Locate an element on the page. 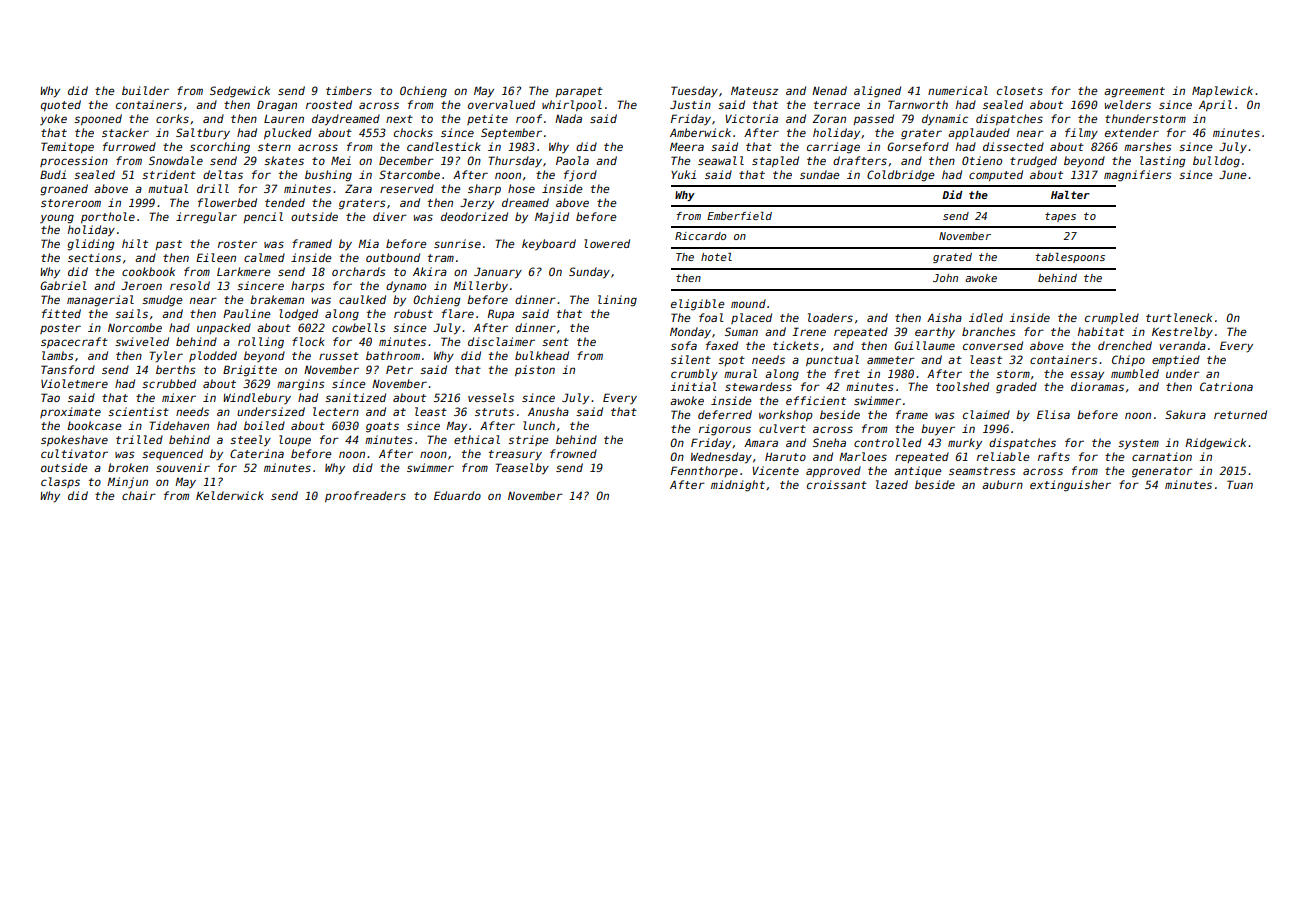 The width and height of the page is (1308, 924). numerical is located at coordinates (958, 90).
